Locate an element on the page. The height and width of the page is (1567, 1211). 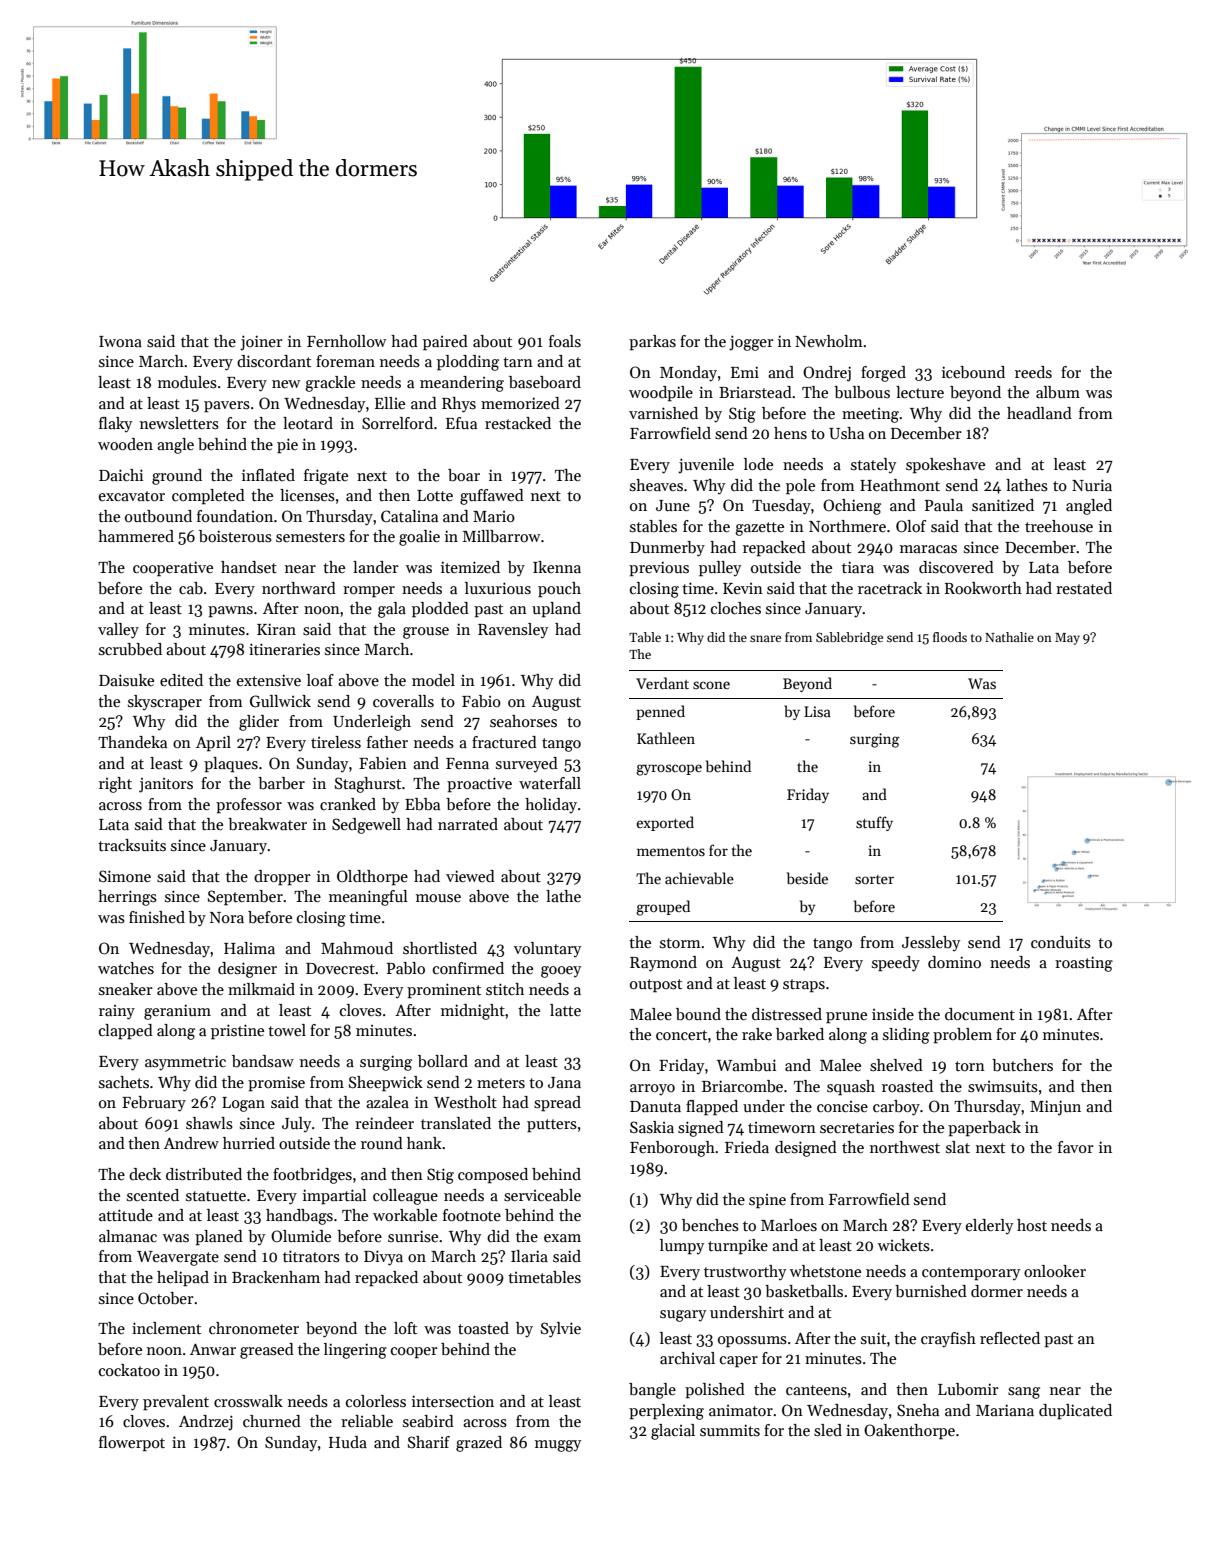
flowerpot is located at coordinates (132, 1444).
